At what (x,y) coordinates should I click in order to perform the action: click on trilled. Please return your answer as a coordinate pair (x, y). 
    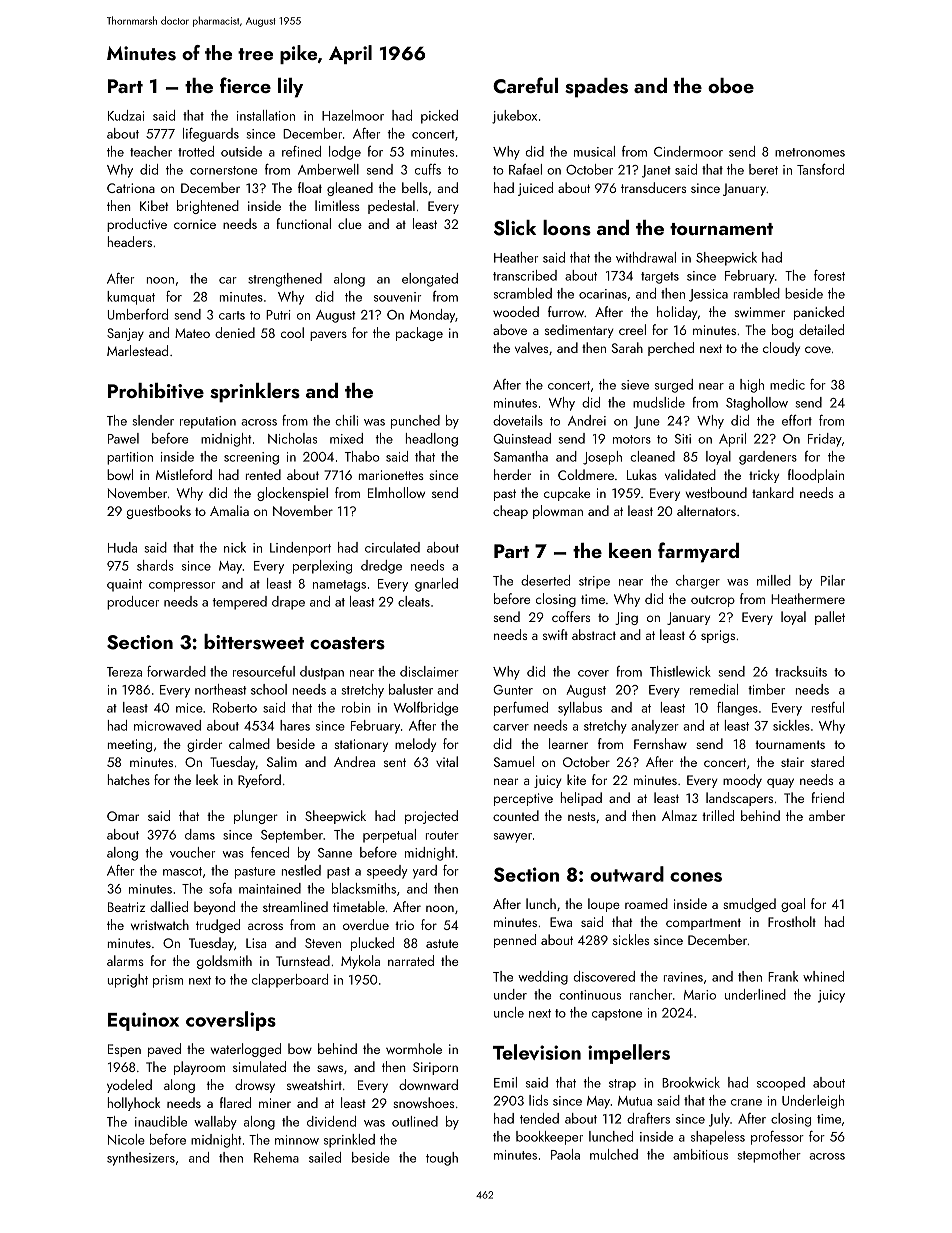
    Looking at the image, I should click on (718, 815).
